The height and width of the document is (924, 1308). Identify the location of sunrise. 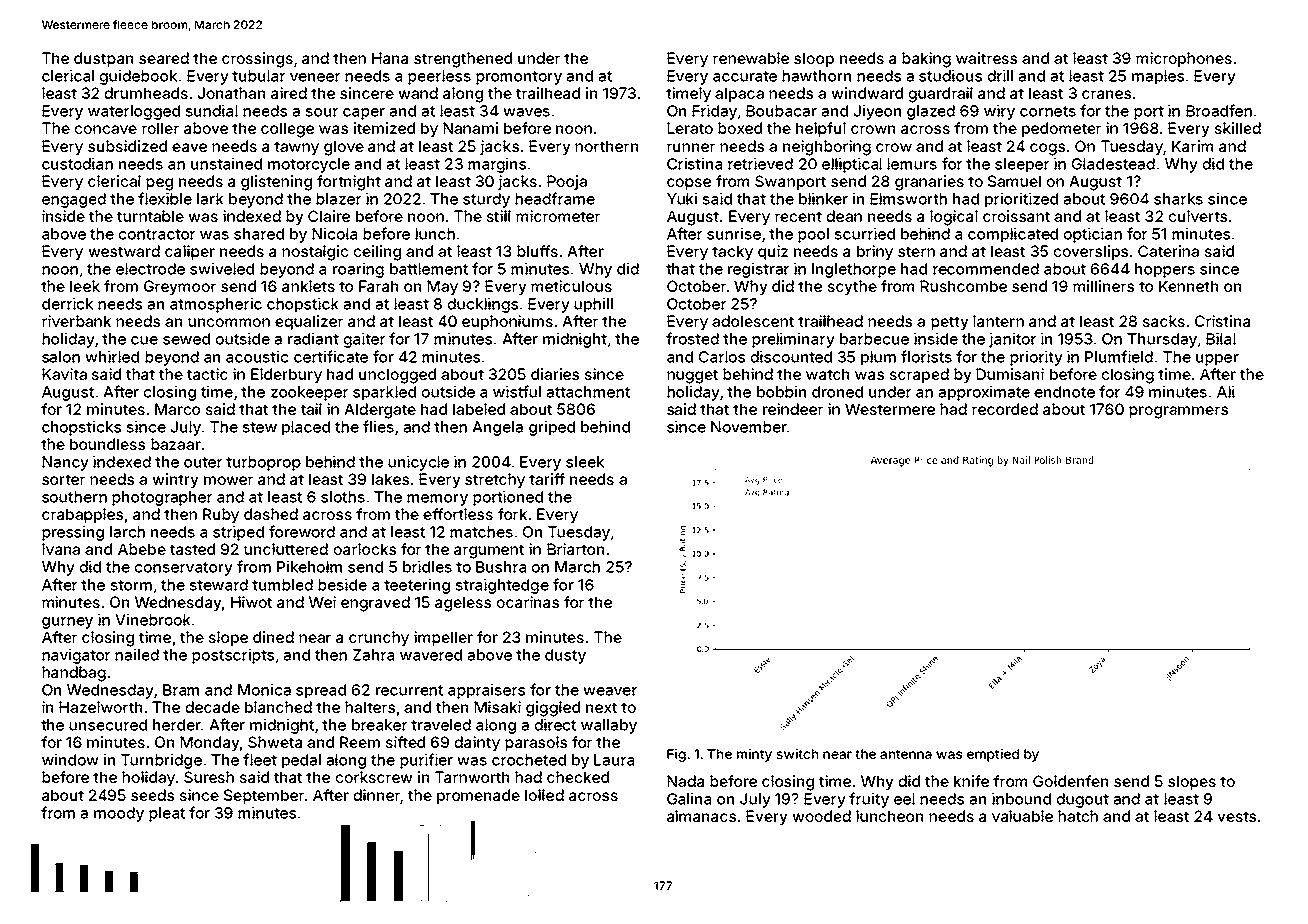
(734, 234).
